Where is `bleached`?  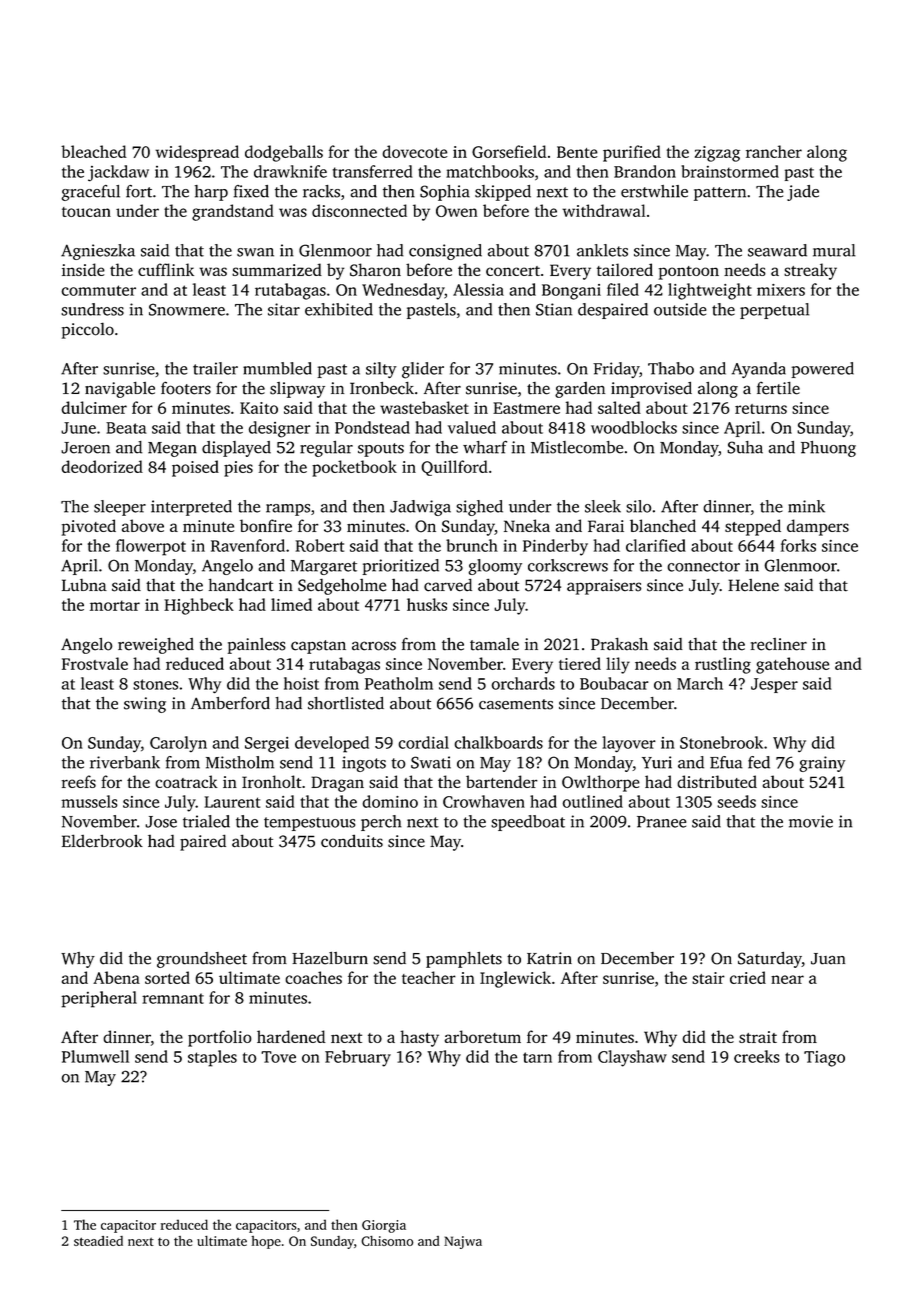 bleached is located at coordinates (94, 151).
